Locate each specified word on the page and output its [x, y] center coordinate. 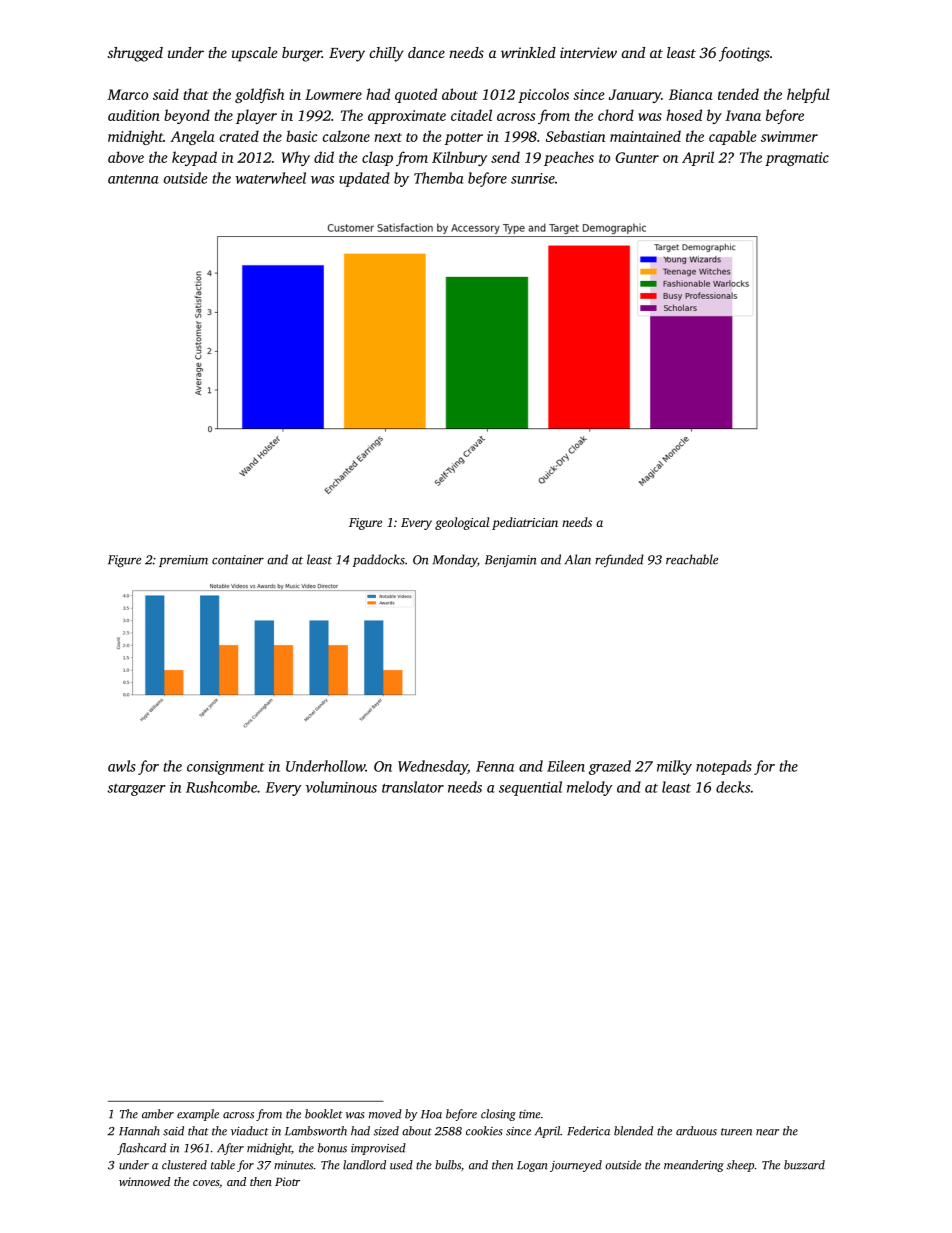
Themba [438, 178]
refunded [619, 560]
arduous [696, 1131]
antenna [133, 179]
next [388, 137]
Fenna [495, 766]
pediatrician [525, 523]
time [530, 1114]
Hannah [139, 1131]
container [238, 560]
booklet [323, 1114]
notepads [724, 767]
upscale [254, 54]
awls [122, 766]
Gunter [637, 157]
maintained [645, 136]
